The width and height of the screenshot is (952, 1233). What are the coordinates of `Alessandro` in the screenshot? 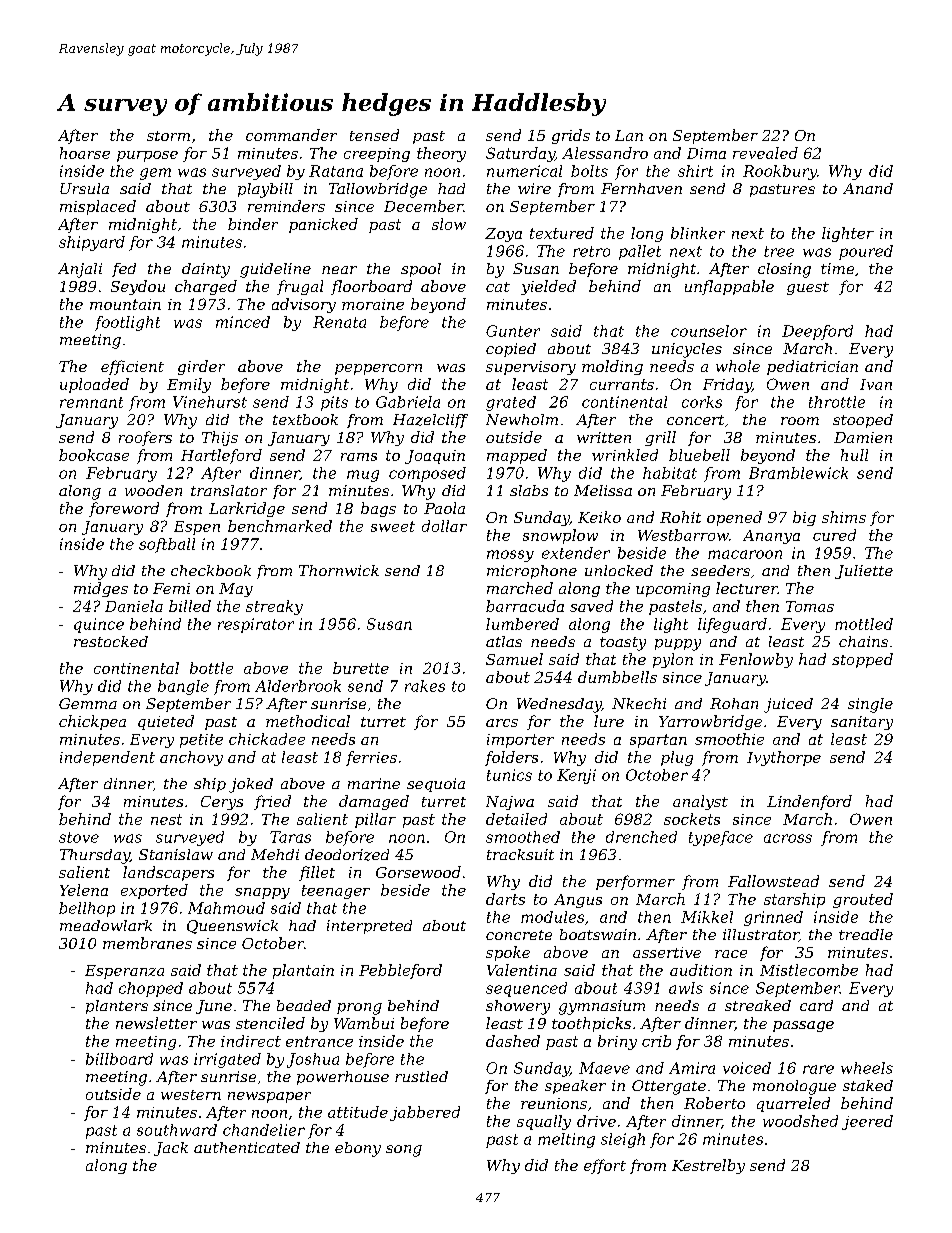 It's located at (605, 153).
